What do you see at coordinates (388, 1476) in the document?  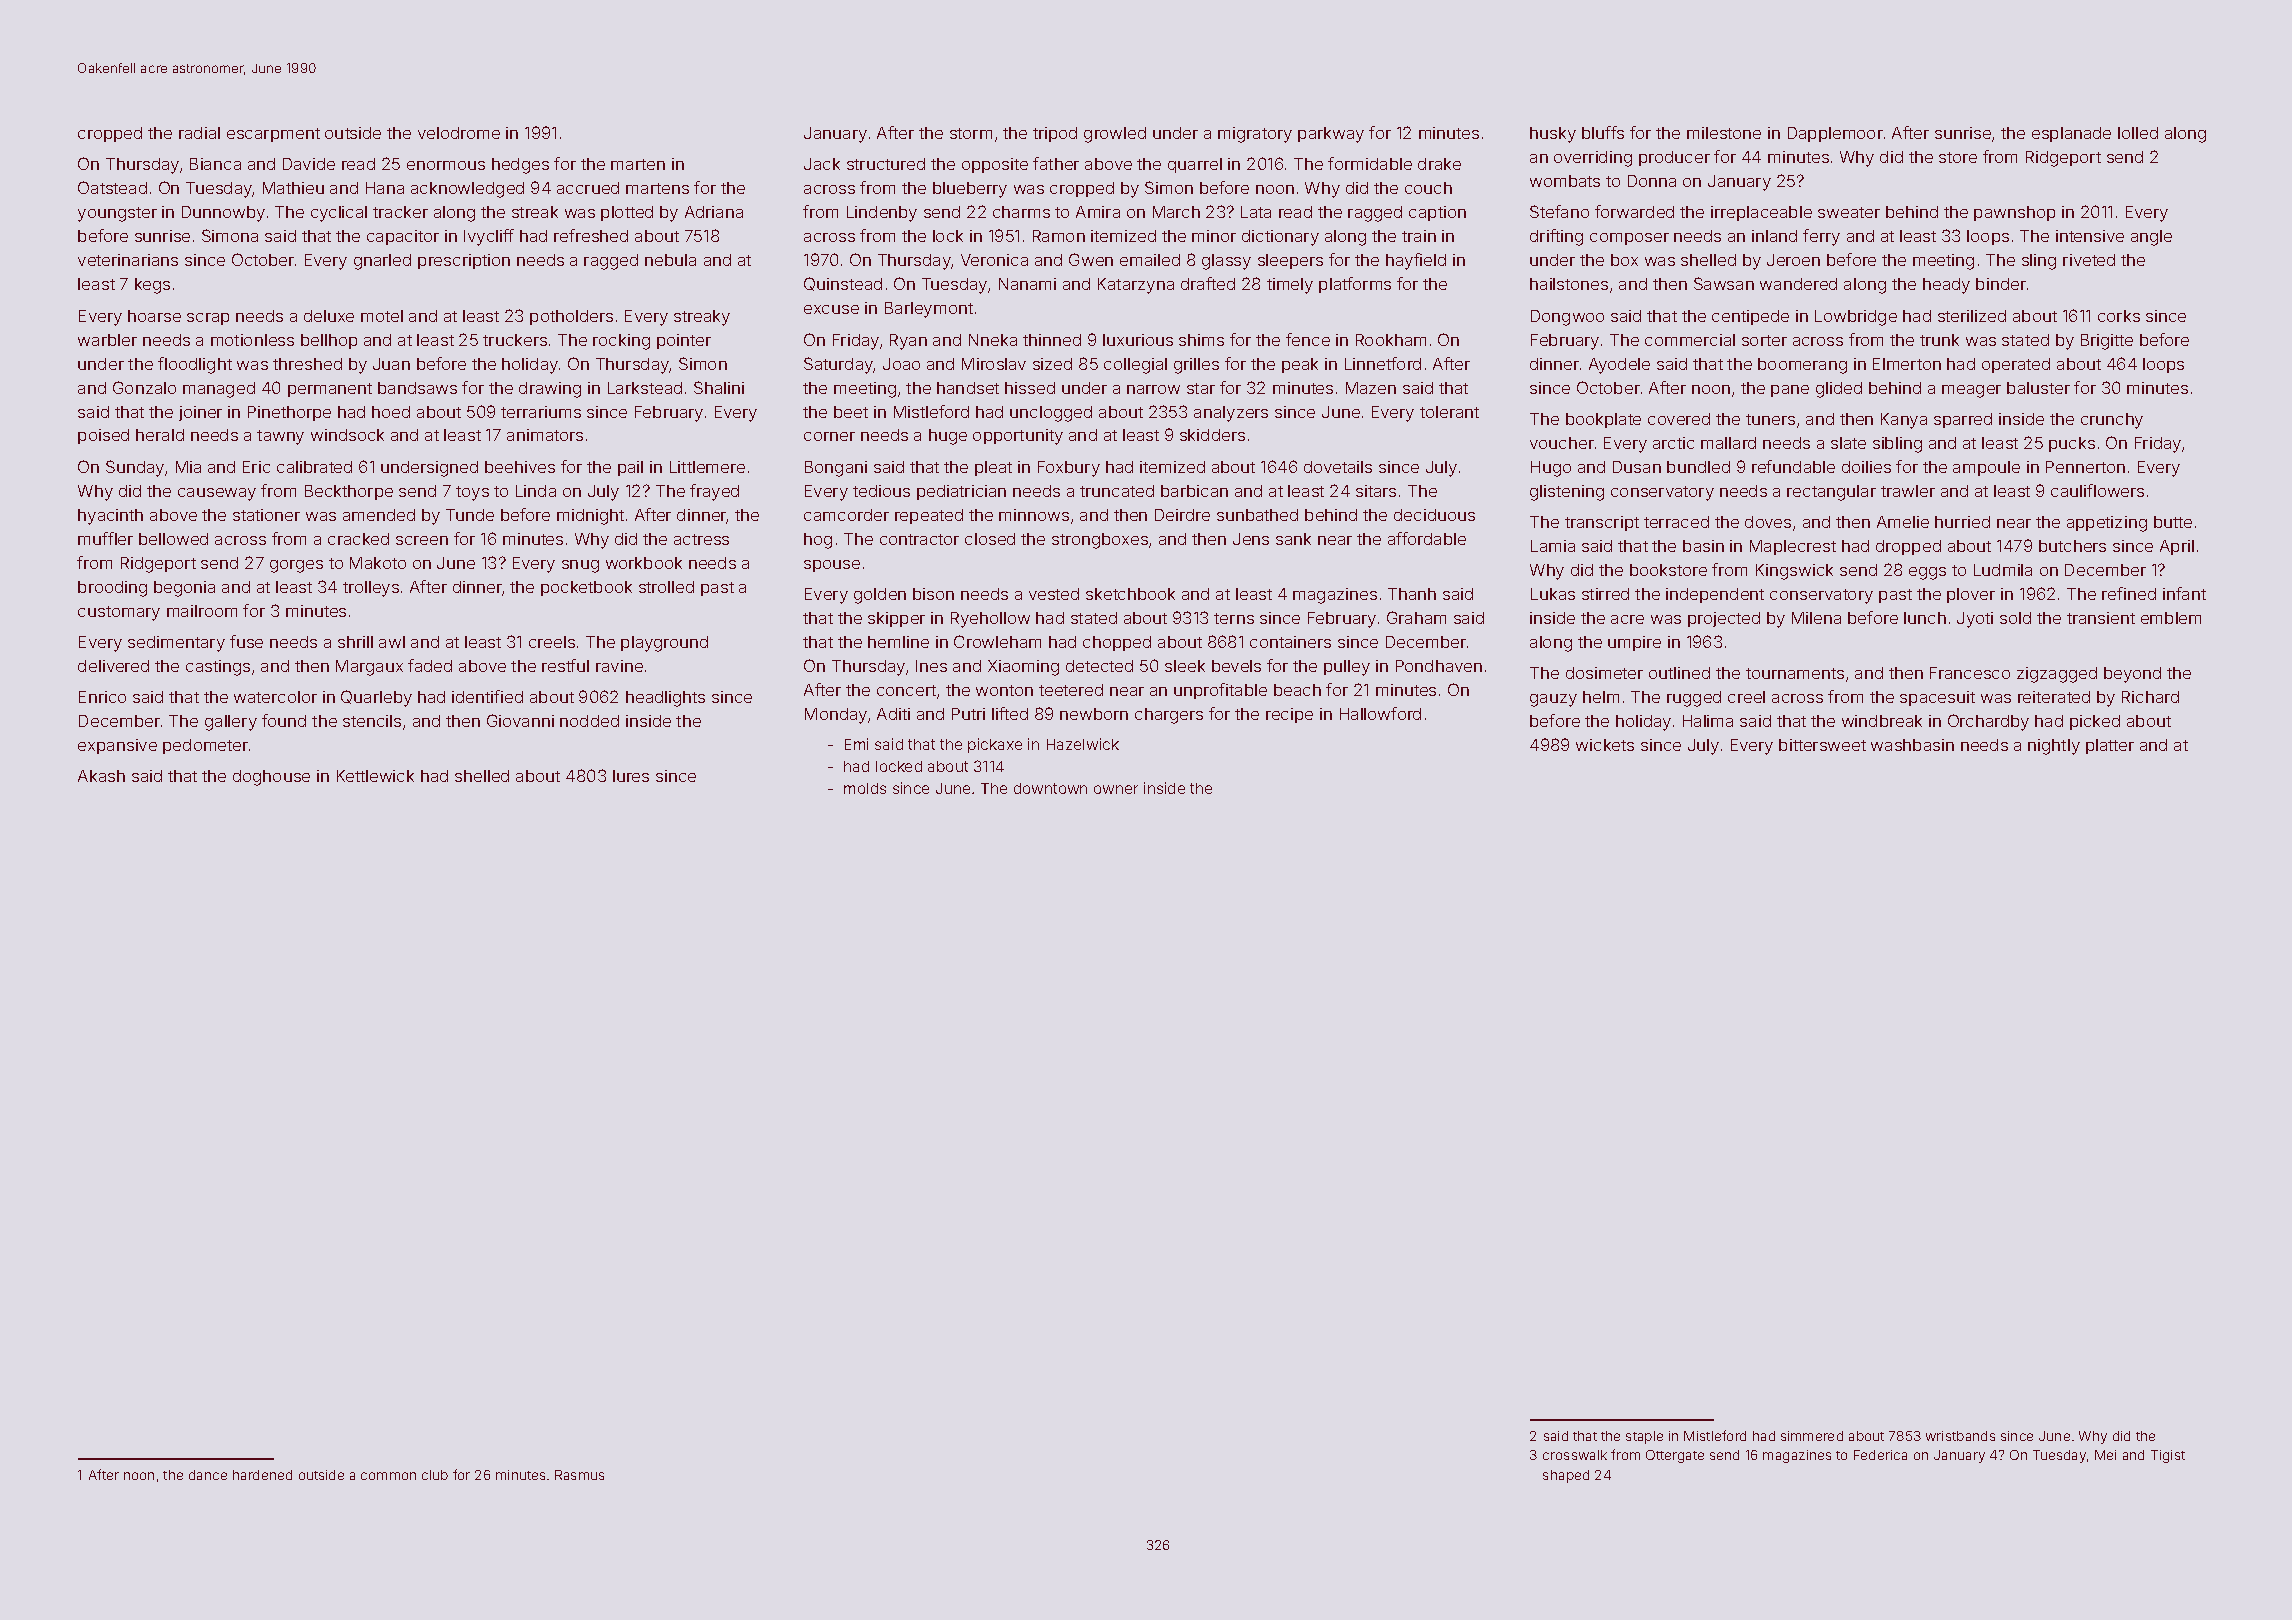 I see `common` at bounding box center [388, 1476].
